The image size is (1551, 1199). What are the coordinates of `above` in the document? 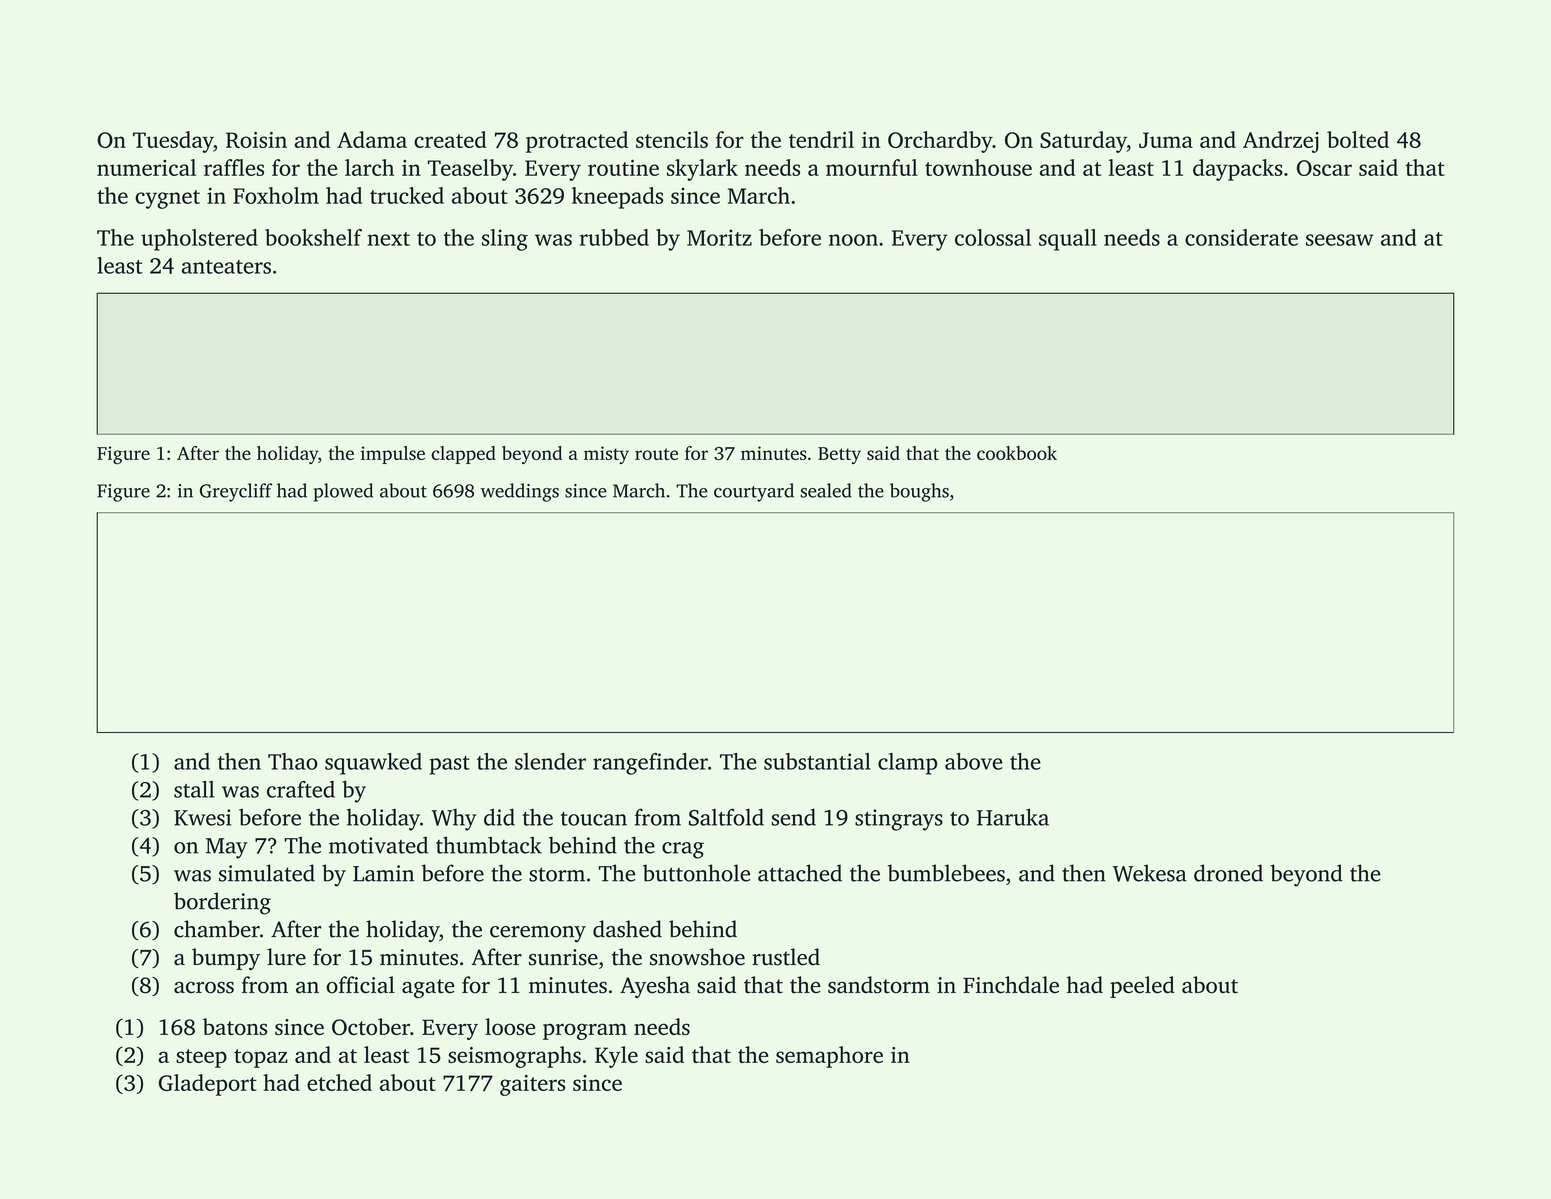 It's located at (974, 761).
